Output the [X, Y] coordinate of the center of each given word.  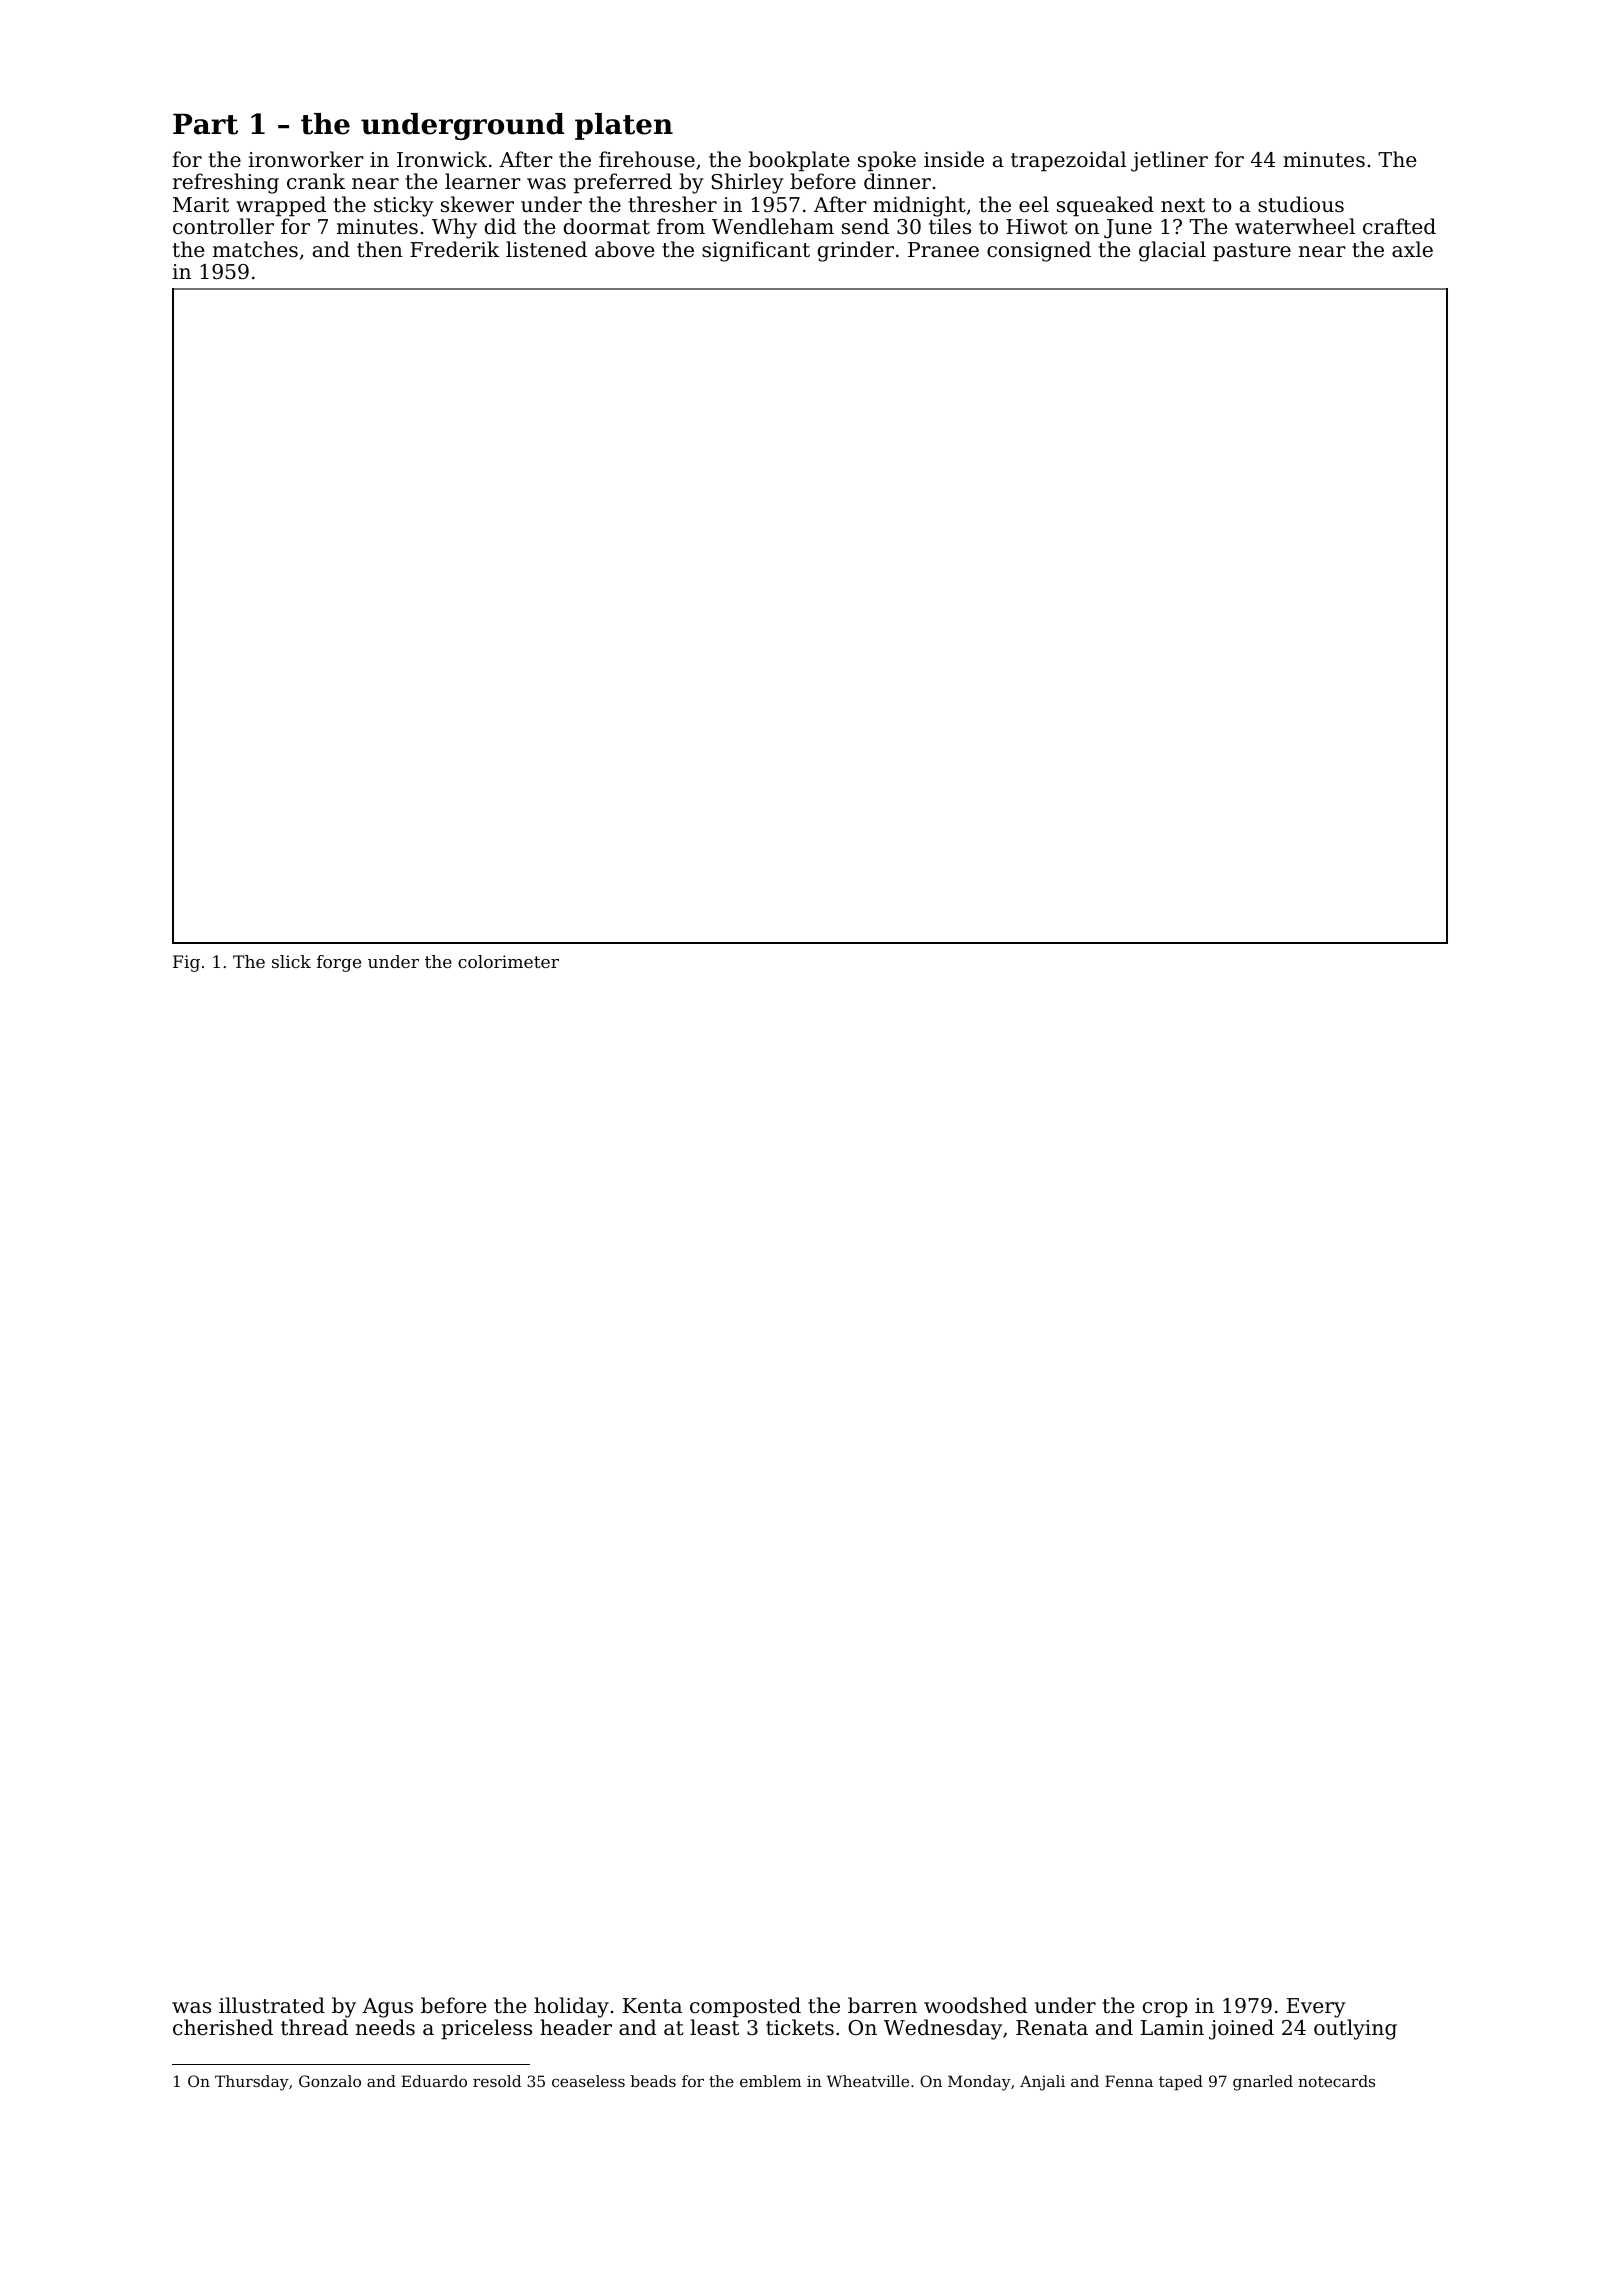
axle [1412, 249]
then [380, 249]
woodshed [975, 2005]
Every [1316, 2008]
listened [546, 249]
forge [339, 963]
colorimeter [508, 961]
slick [291, 961]
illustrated [272, 2005]
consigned [1039, 251]
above [624, 249]
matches [255, 249]
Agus [387, 2008]
